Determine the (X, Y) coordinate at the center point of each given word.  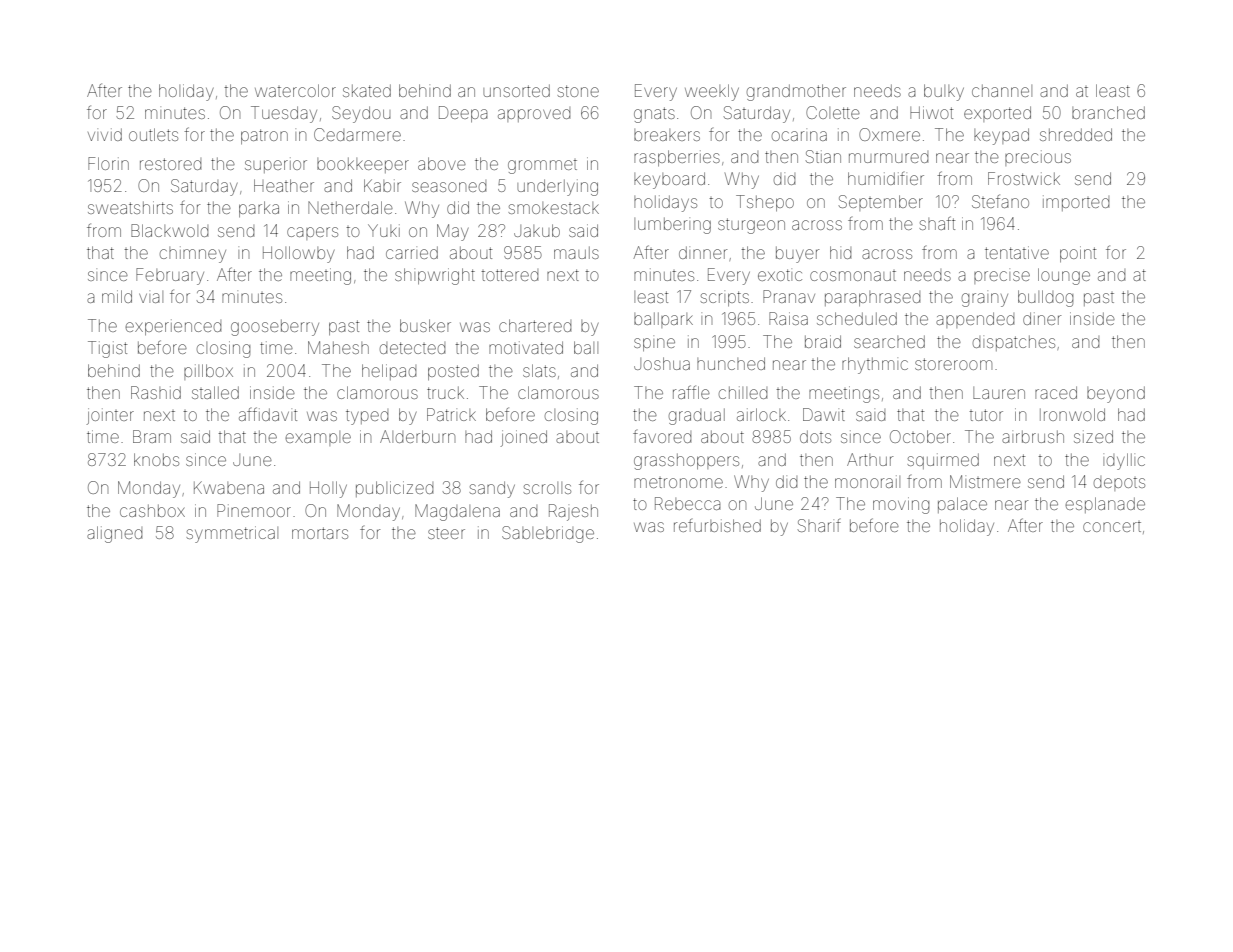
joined (523, 438)
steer (446, 533)
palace (962, 505)
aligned (114, 534)
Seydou (361, 114)
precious (1038, 158)
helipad (389, 372)
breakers (667, 135)
